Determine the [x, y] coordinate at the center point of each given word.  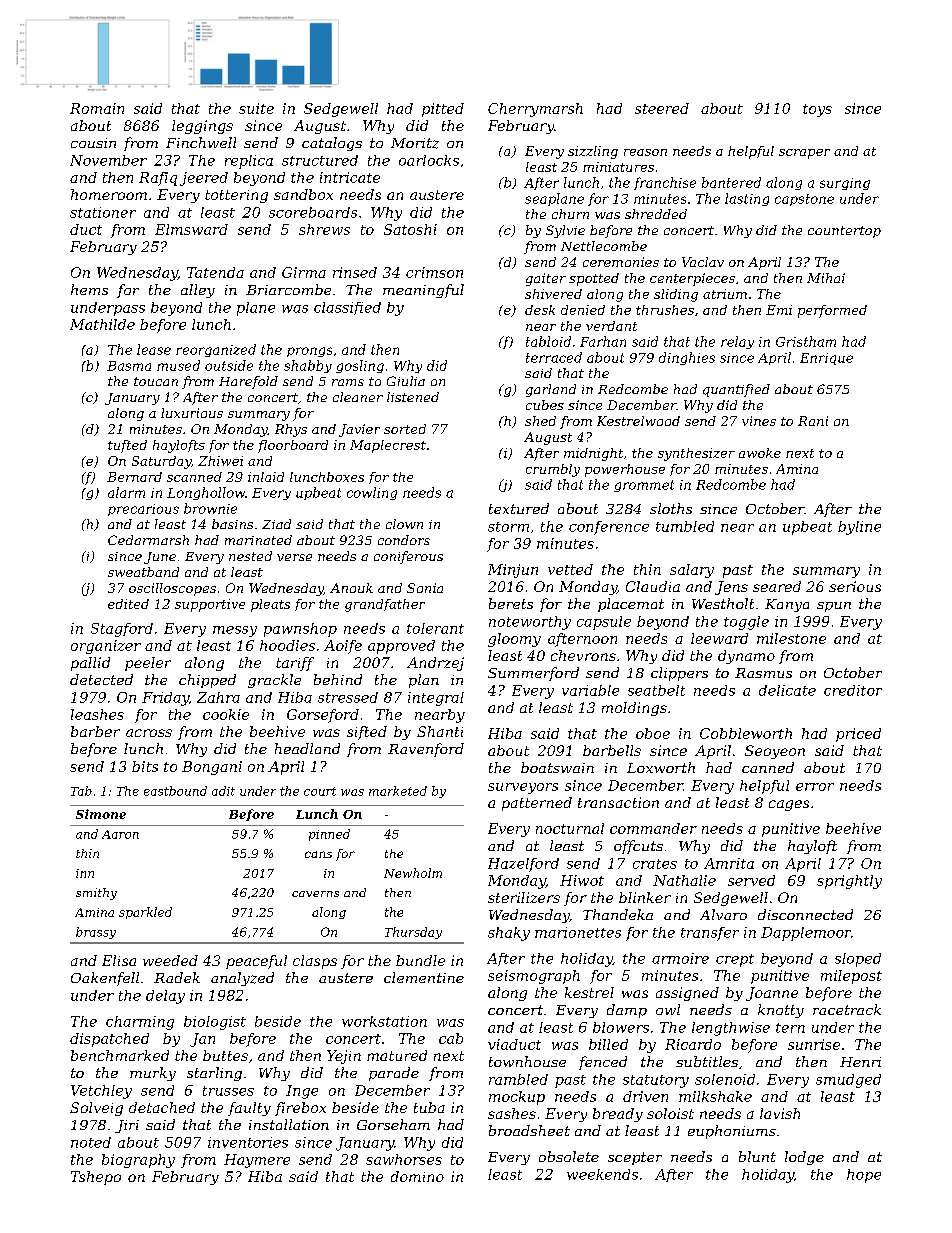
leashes [97, 714]
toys [817, 110]
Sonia [425, 588]
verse [294, 557]
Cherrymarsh [535, 110]
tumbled [685, 526]
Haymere [257, 1161]
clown [404, 524]
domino [417, 1176]
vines [759, 421]
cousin [93, 143]
